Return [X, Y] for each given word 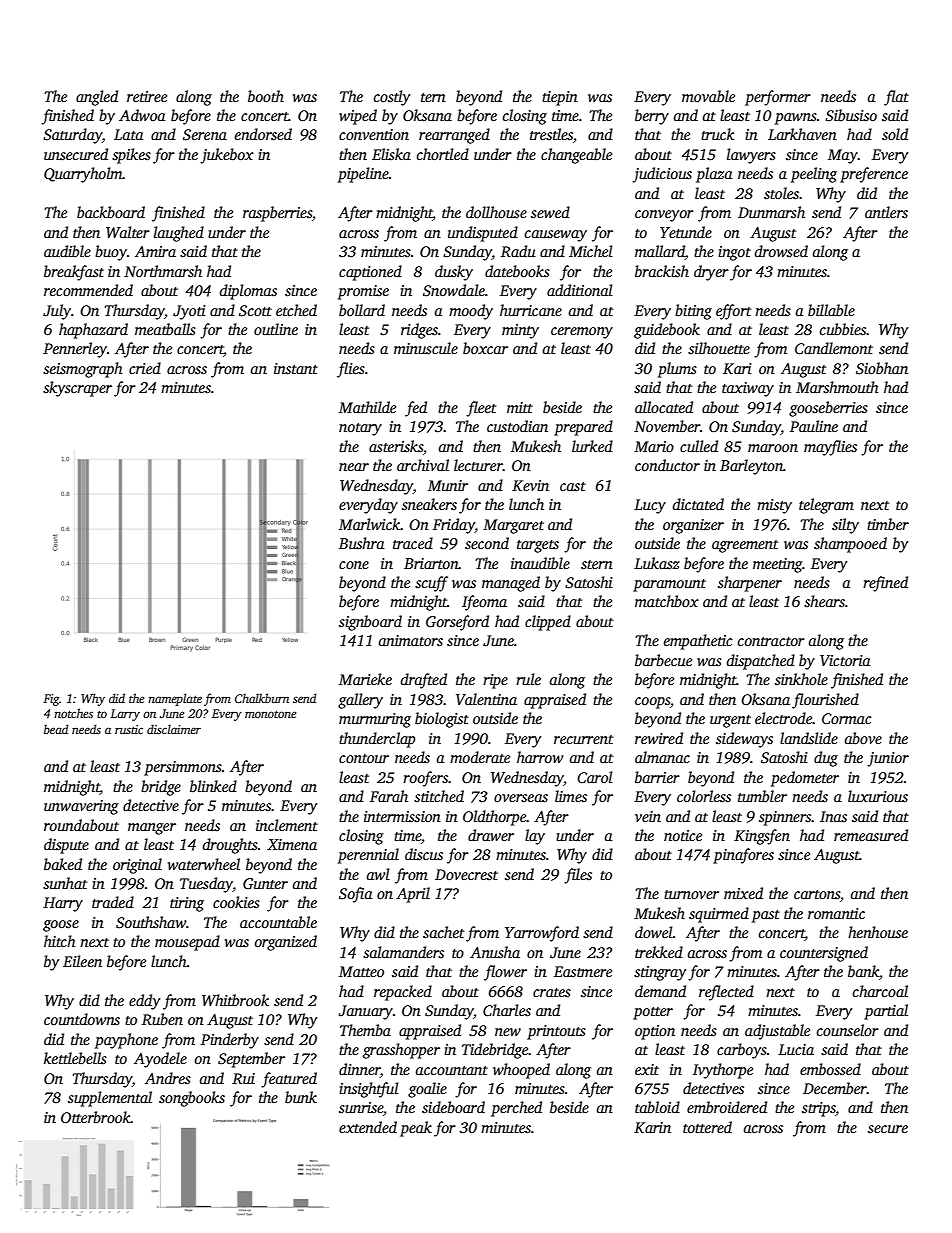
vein [648, 816]
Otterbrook [96, 1117]
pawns [796, 119]
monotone [270, 714]
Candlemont [834, 348]
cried [145, 368]
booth [266, 96]
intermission [402, 816]
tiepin [560, 98]
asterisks [396, 446]
